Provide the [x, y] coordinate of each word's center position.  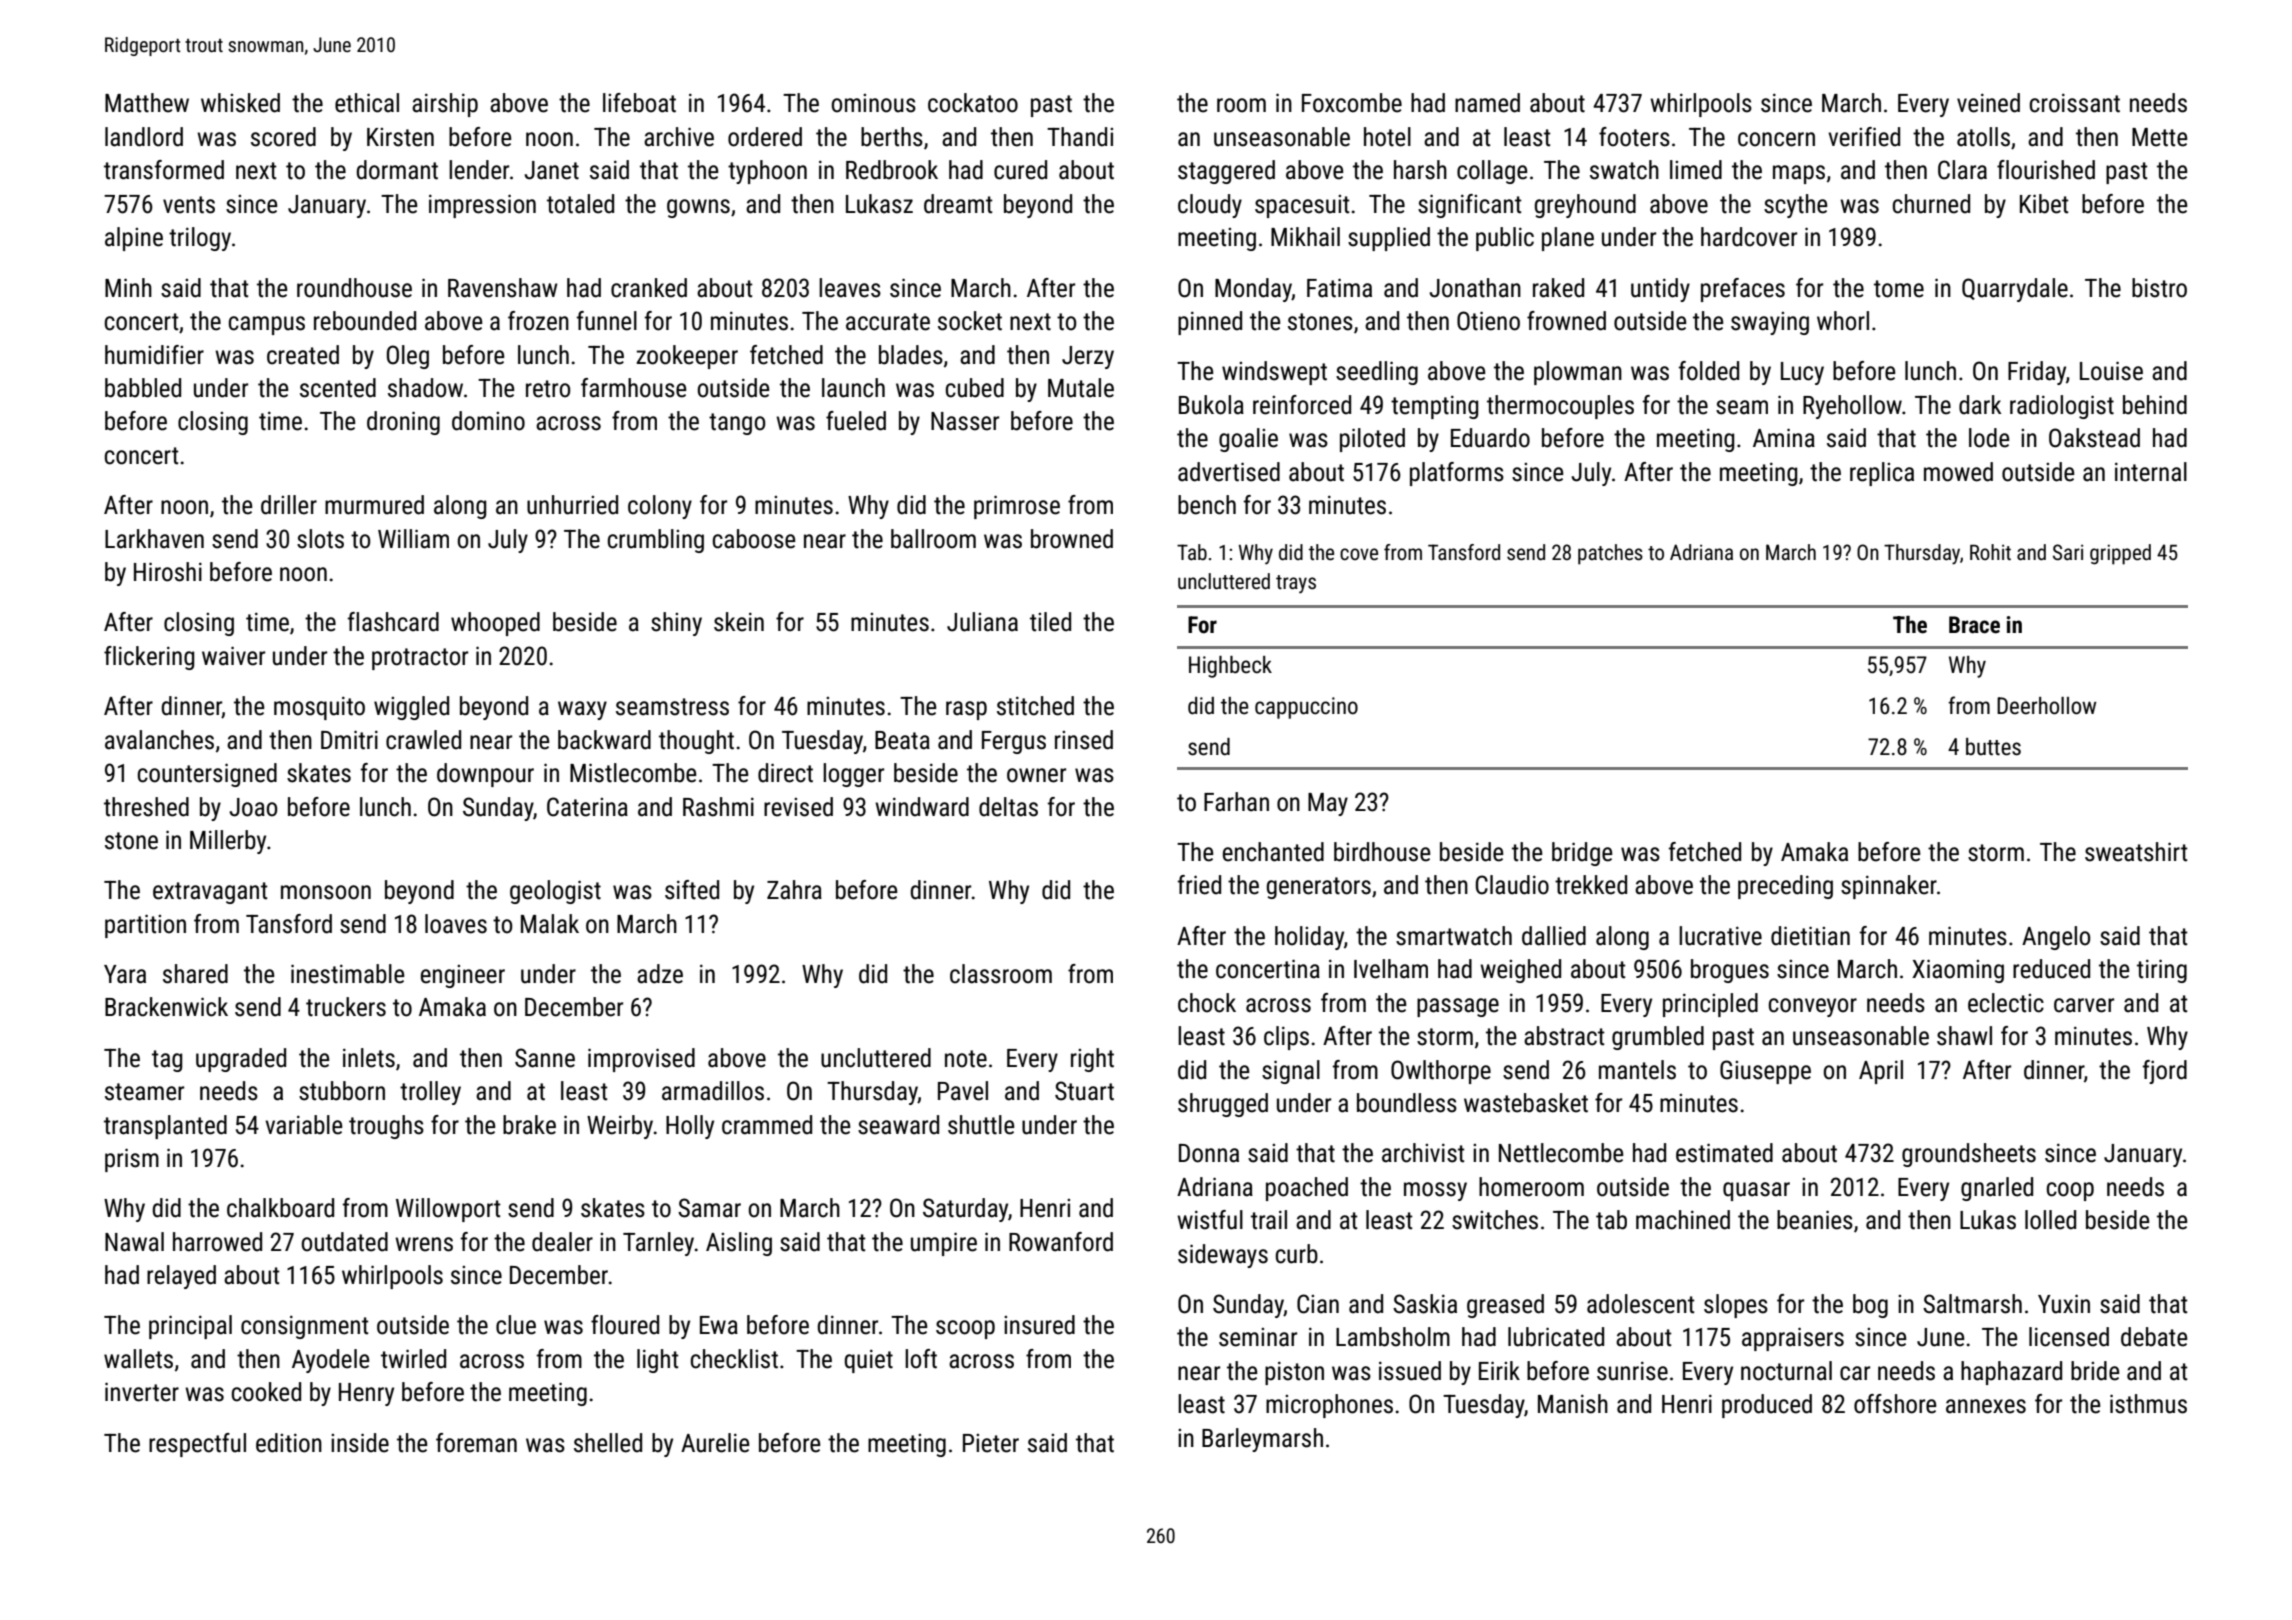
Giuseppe [1765, 1072]
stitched [1035, 706]
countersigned [207, 775]
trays [1296, 584]
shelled [608, 1443]
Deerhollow [2046, 706]
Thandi [1080, 137]
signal [1291, 1072]
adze [660, 974]
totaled [580, 204]
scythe [1795, 206]
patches [1610, 554]
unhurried [572, 505]
